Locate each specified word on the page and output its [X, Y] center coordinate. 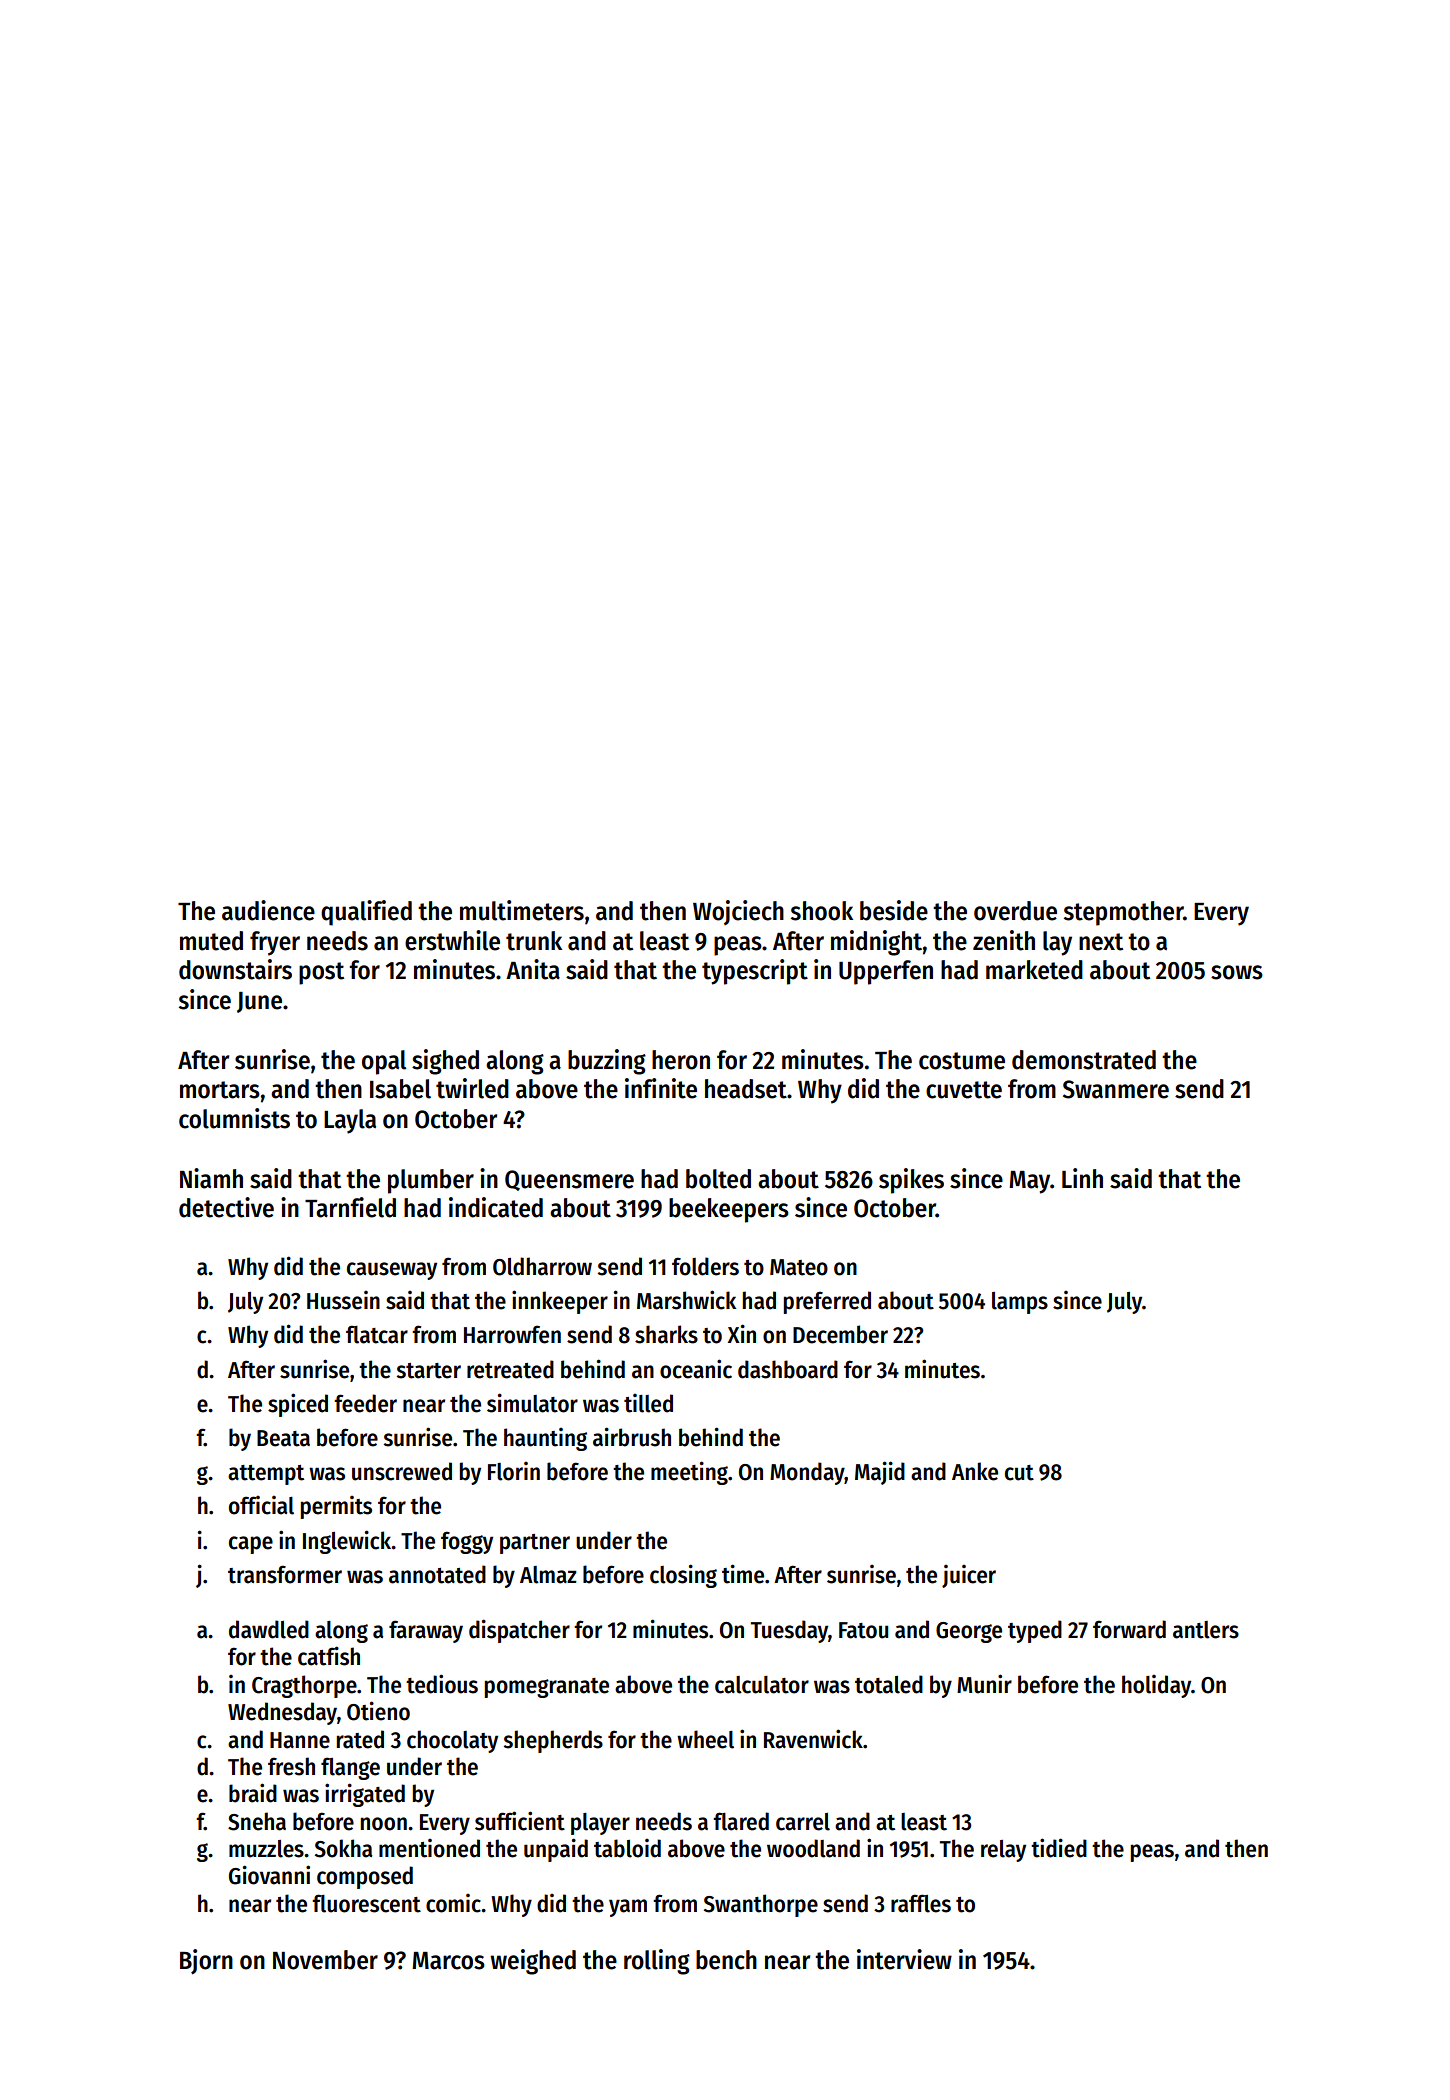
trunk [534, 941]
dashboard [788, 1369]
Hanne [300, 1740]
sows [1237, 972]
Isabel [400, 1089]
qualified [366, 913]
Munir [984, 1684]
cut [1019, 1473]
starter [428, 1371]
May [1029, 1182]
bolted [718, 1179]
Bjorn [206, 1961]
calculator [762, 1685]
